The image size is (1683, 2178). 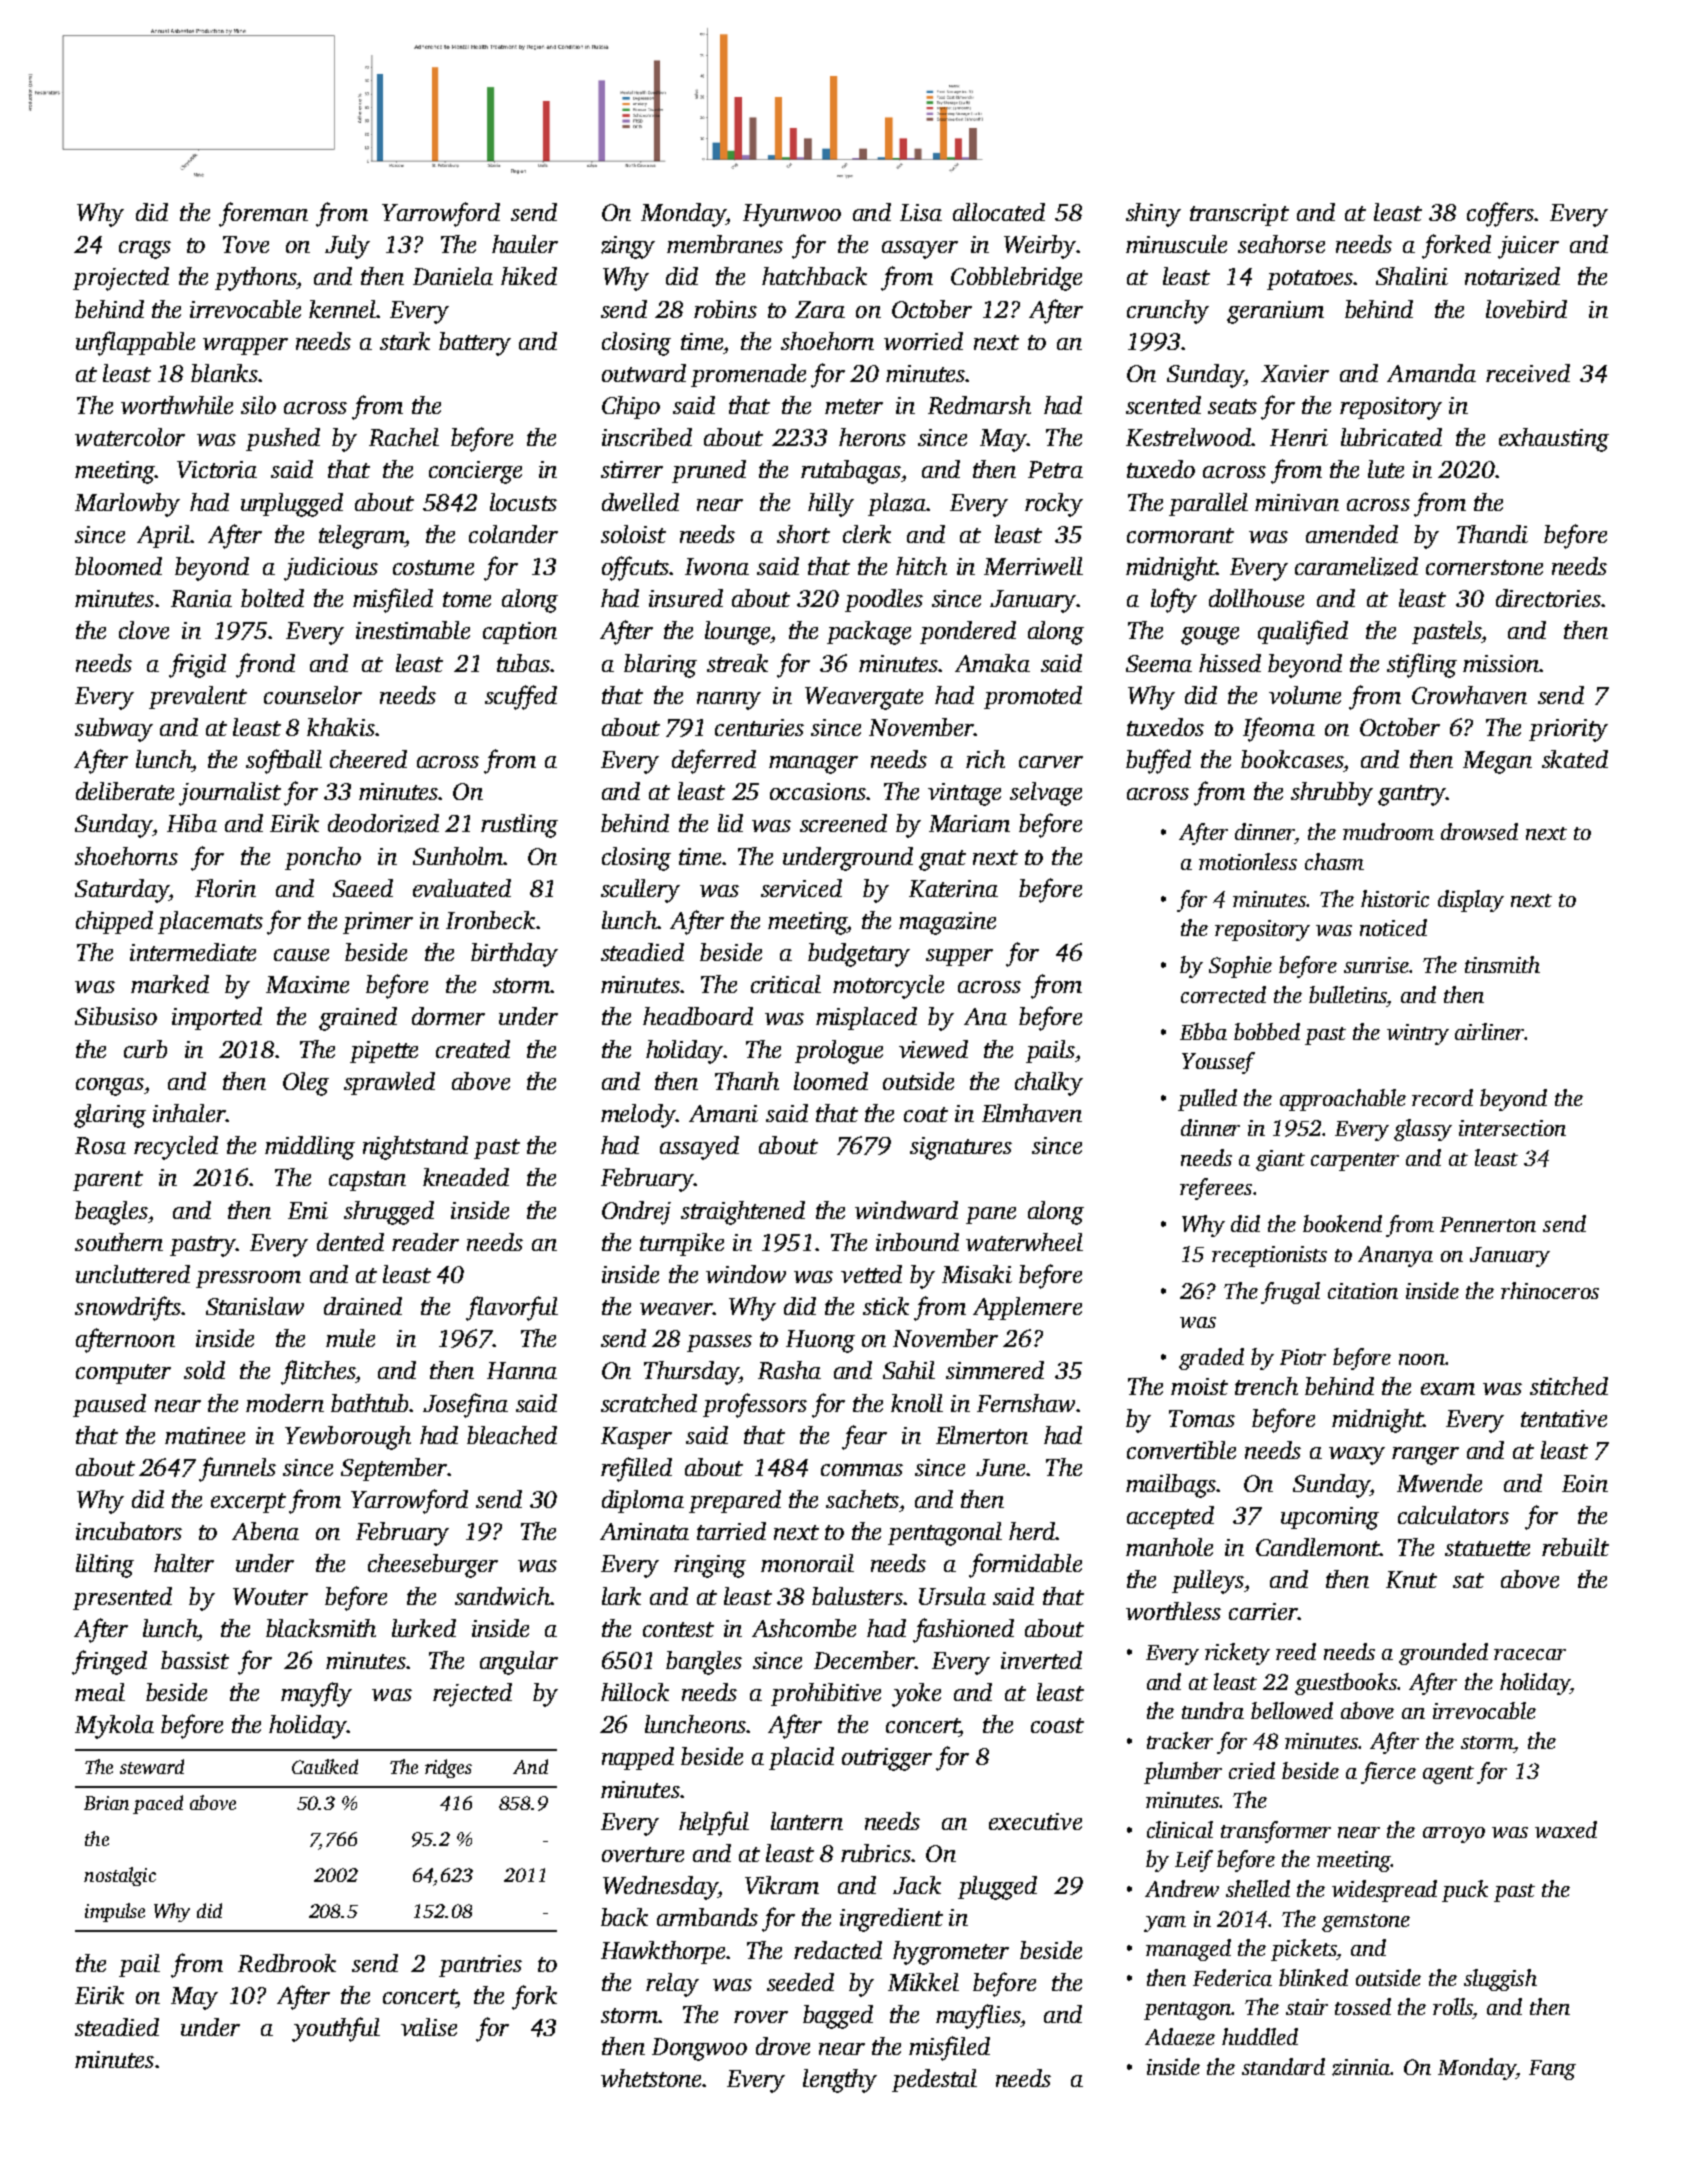 What do you see at coordinates (840, 2081) in the screenshot?
I see `lengthy` at bounding box center [840, 2081].
